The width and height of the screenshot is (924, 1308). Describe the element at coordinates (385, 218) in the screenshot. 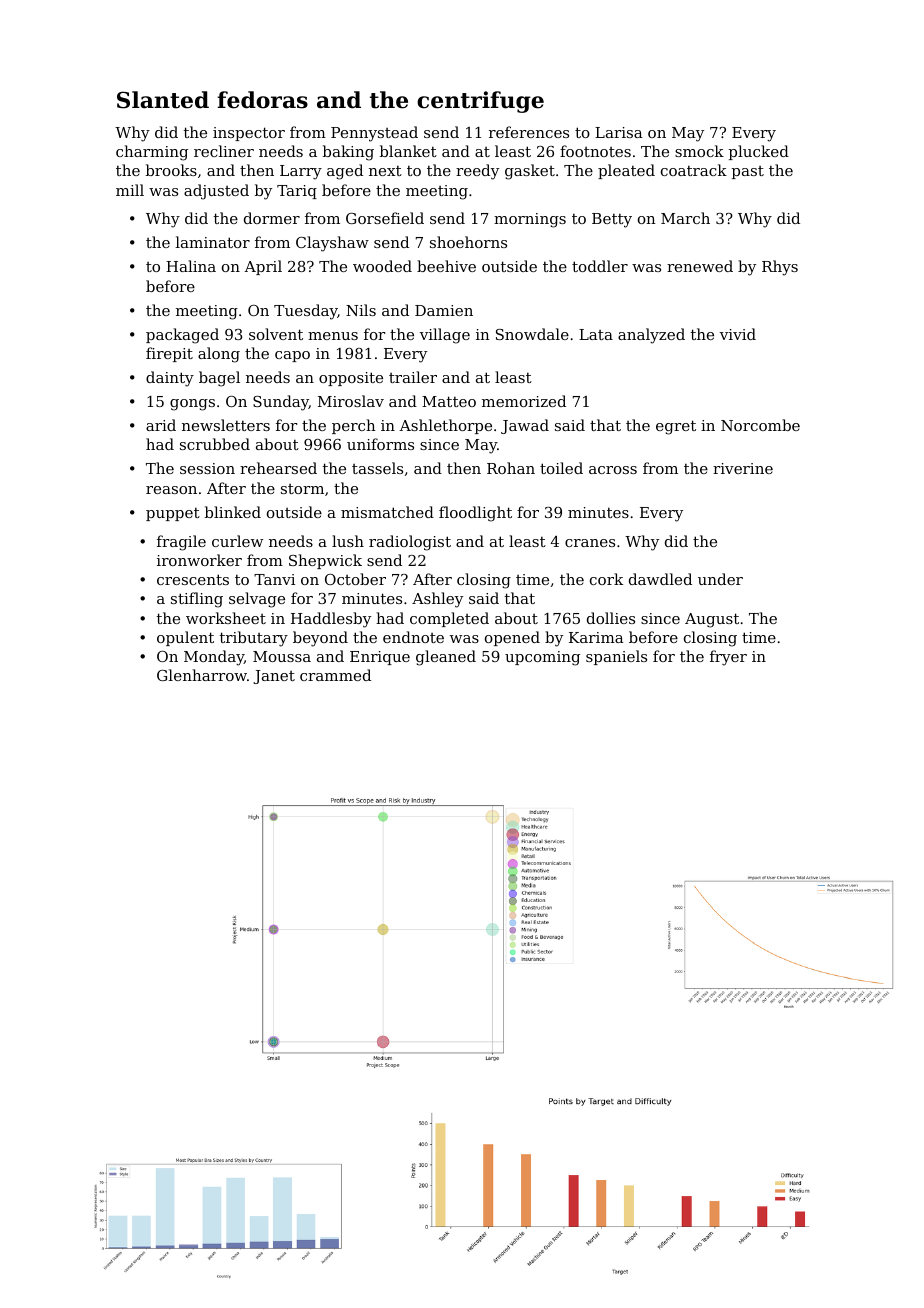

I see `Gorsefield` at that location.
